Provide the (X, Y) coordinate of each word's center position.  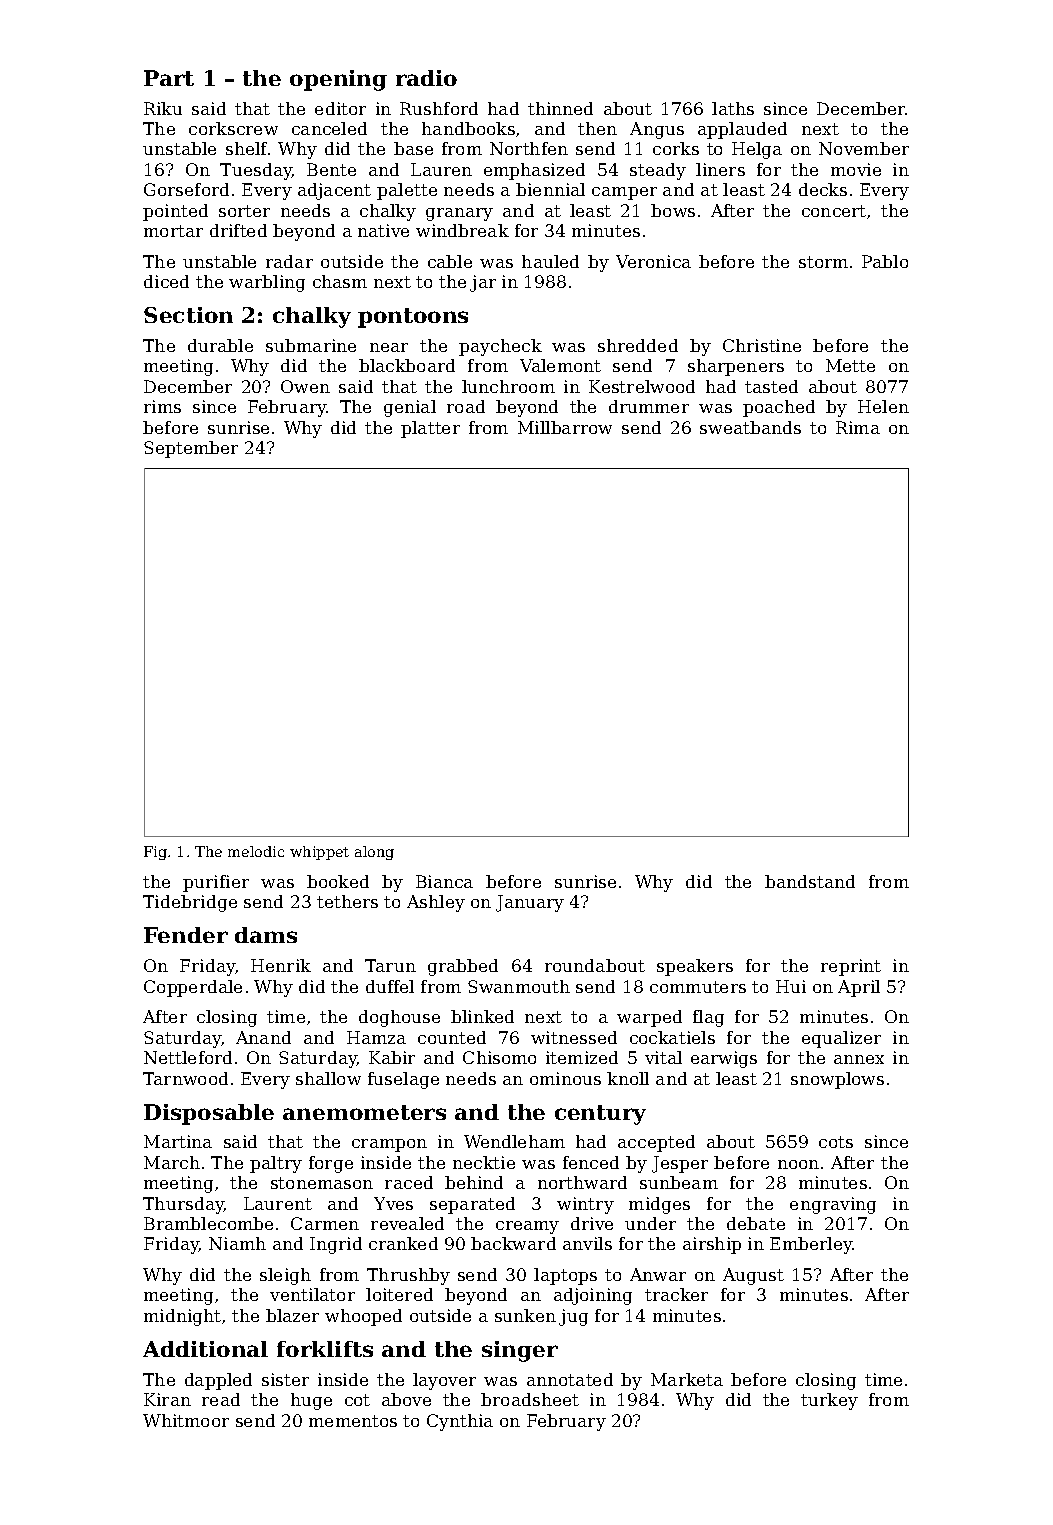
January (530, 903)
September (191, 449)
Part (169, 78)
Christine (762, 345)
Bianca (444, 881)
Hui (791, 986)
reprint (851, 967)
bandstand (810, 881)
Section (188, 315)
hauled (550, 261)
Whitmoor (186, 1420)
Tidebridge (190, 903)
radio (426, 78)
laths (733, 108)
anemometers (364, 1112)
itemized (582, 1057)
